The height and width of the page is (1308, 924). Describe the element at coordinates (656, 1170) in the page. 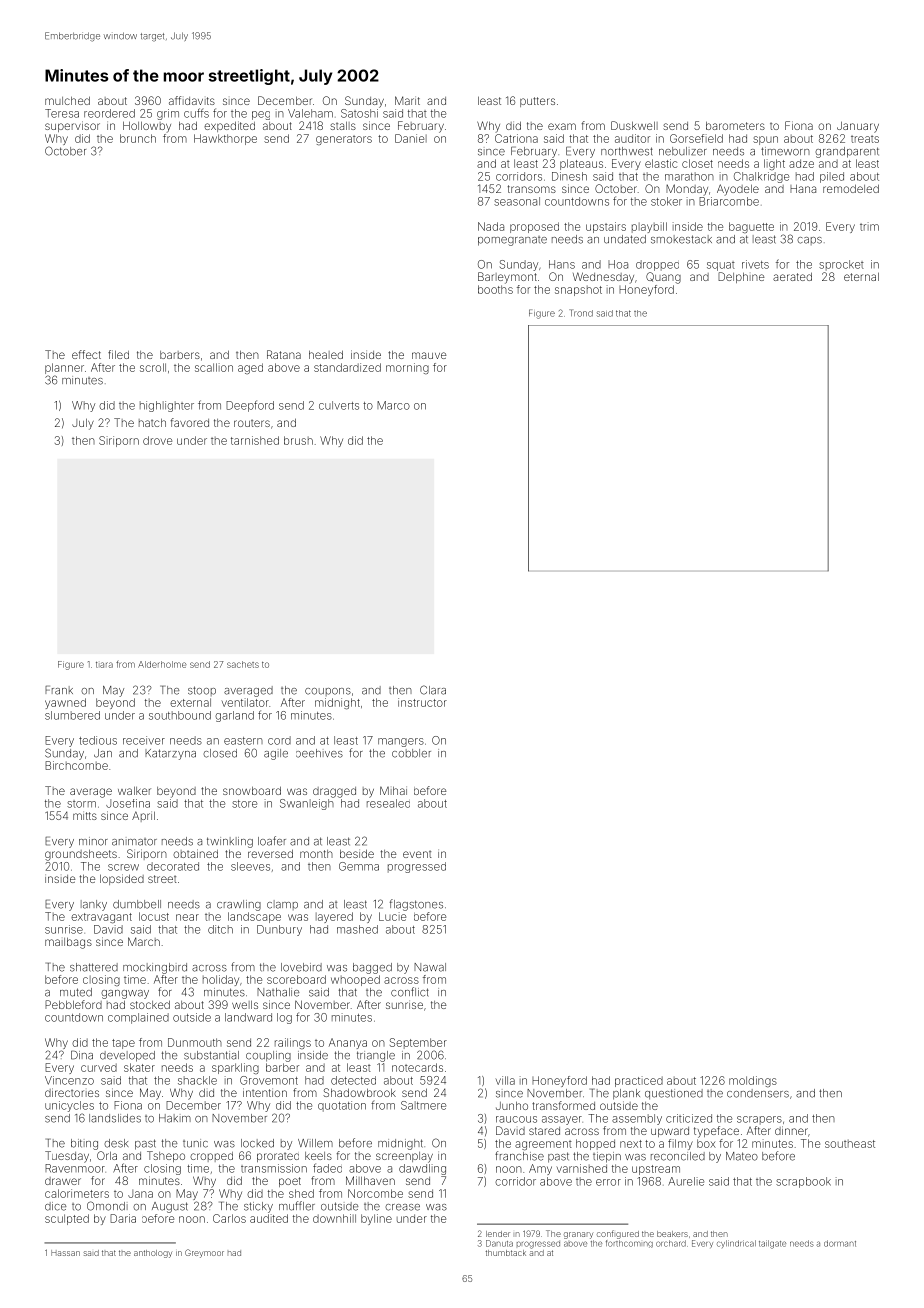

I see `upstream` at that location.
